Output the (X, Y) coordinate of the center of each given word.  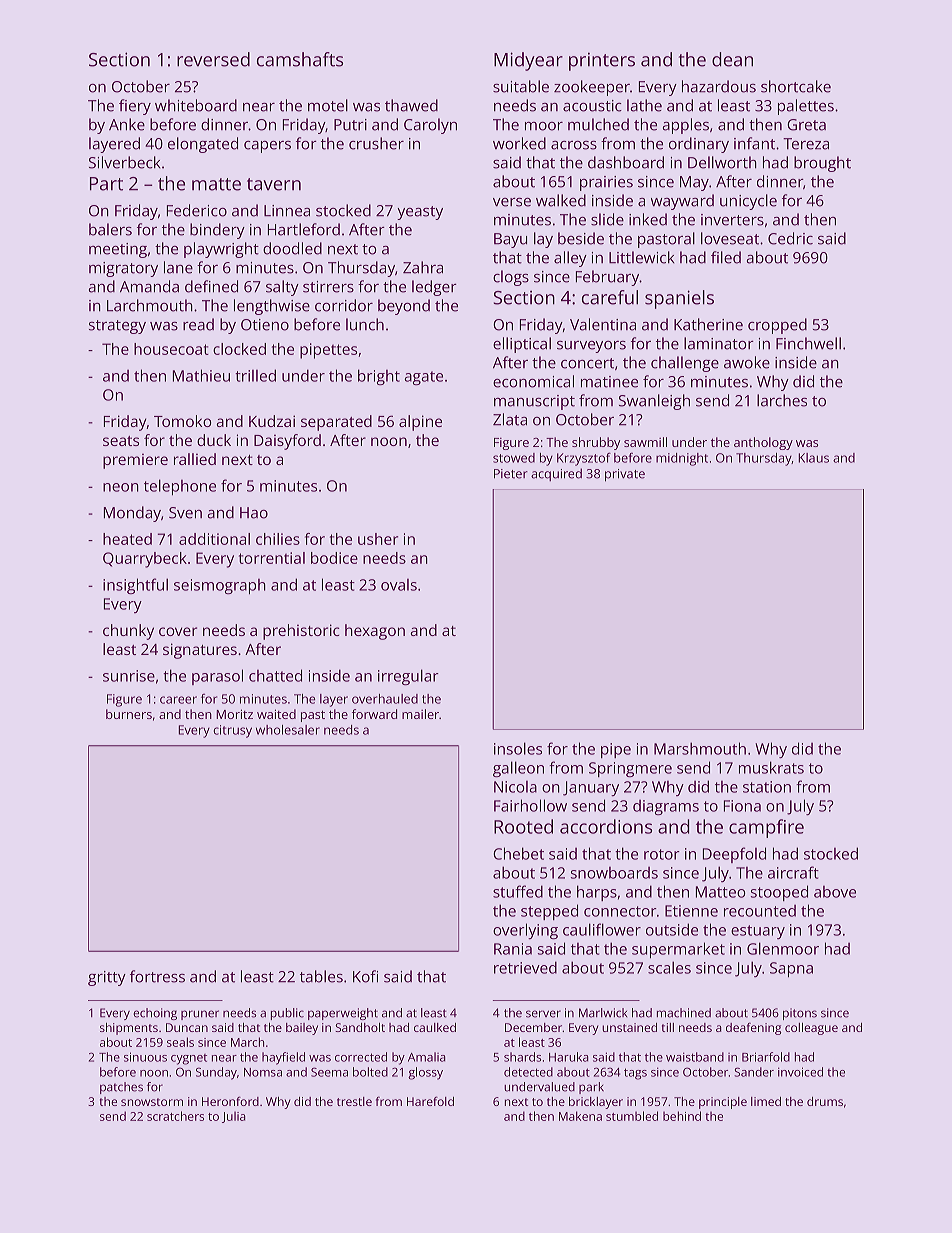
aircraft (793, 872)
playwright (221, 250)
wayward (682, 202)
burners (129, 714)
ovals (399, 585)
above (835, 892)
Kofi (365, 976)
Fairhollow (530, 805)
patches (121, 1088)
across (574, 145)
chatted (275, 675)
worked (519, 143)
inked (648, 219)
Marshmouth (700, 748)
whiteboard (196, 105)
